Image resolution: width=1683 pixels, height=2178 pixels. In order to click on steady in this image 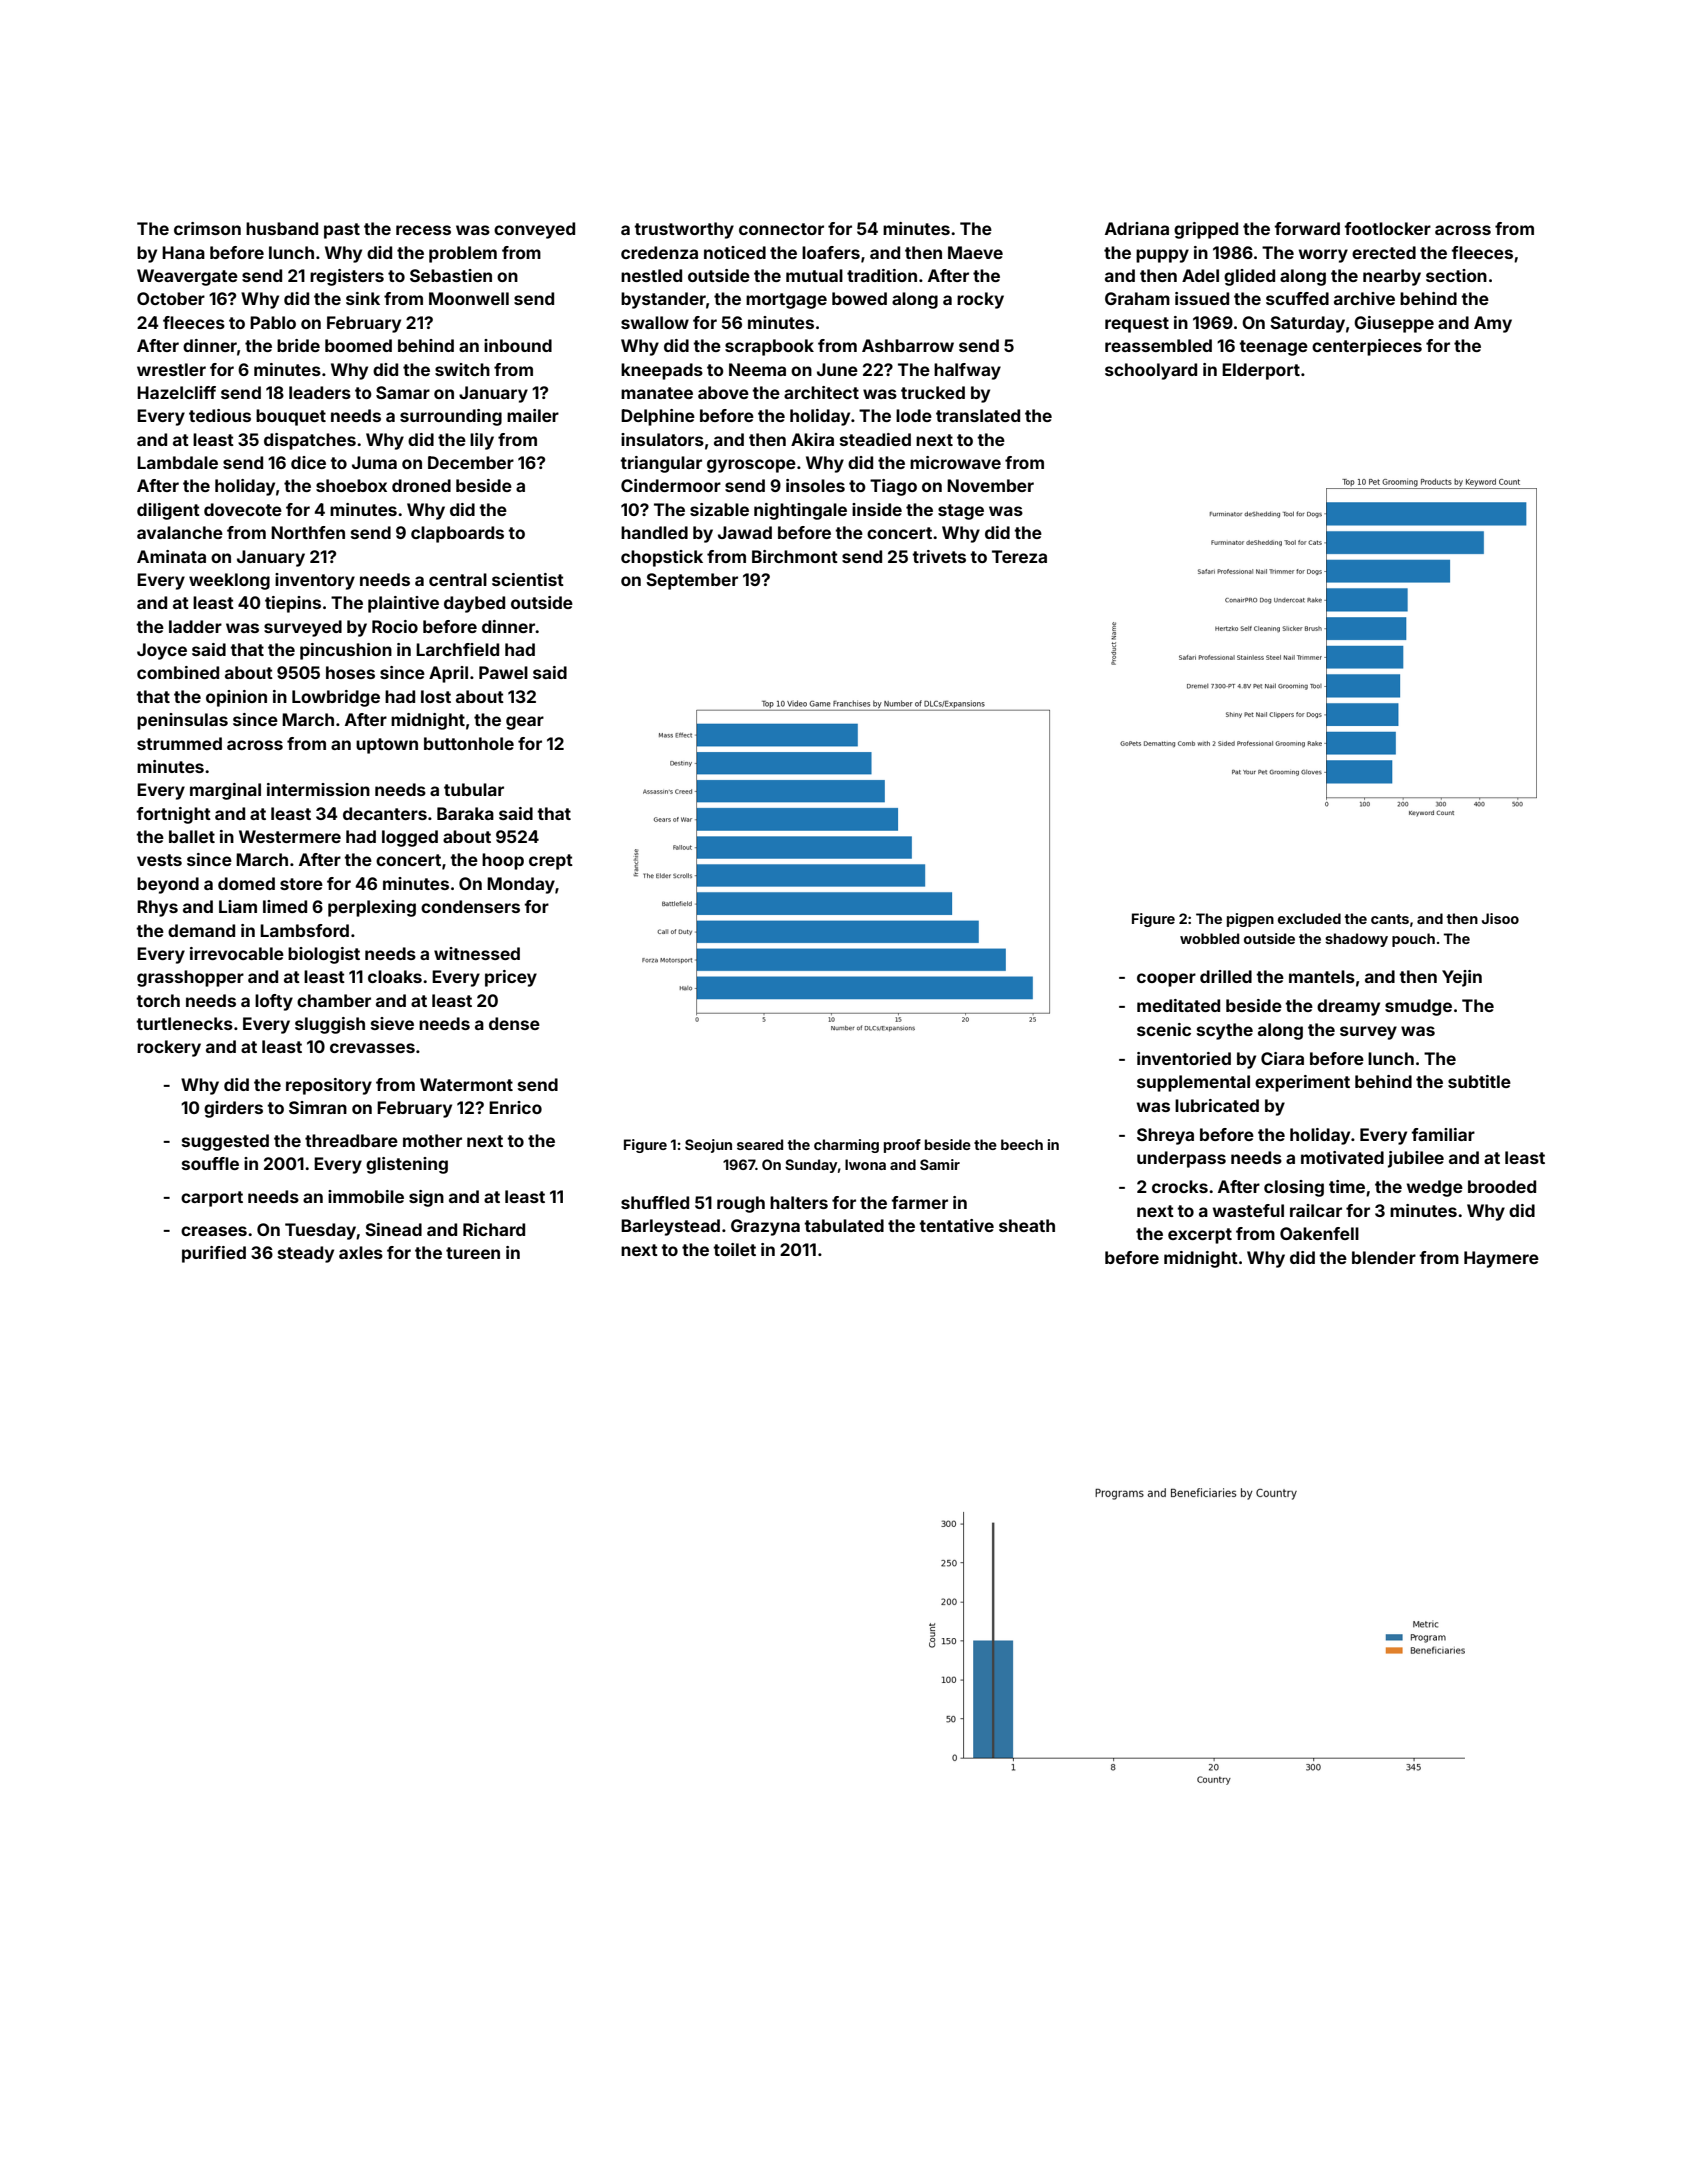, I will do `click(306, 1254)`.
